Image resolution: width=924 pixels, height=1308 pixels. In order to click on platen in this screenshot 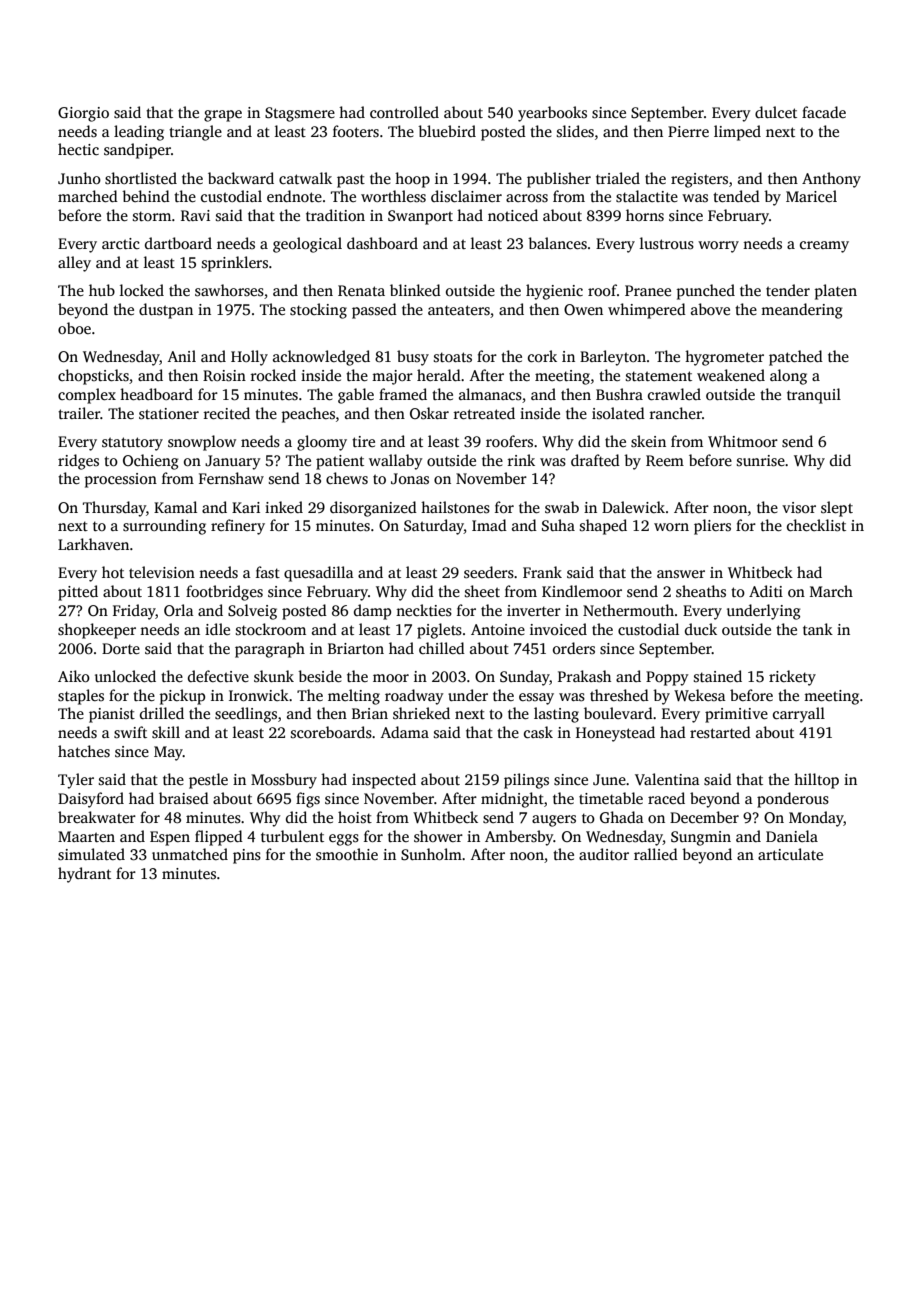, I will do `click(836, 292)`.
